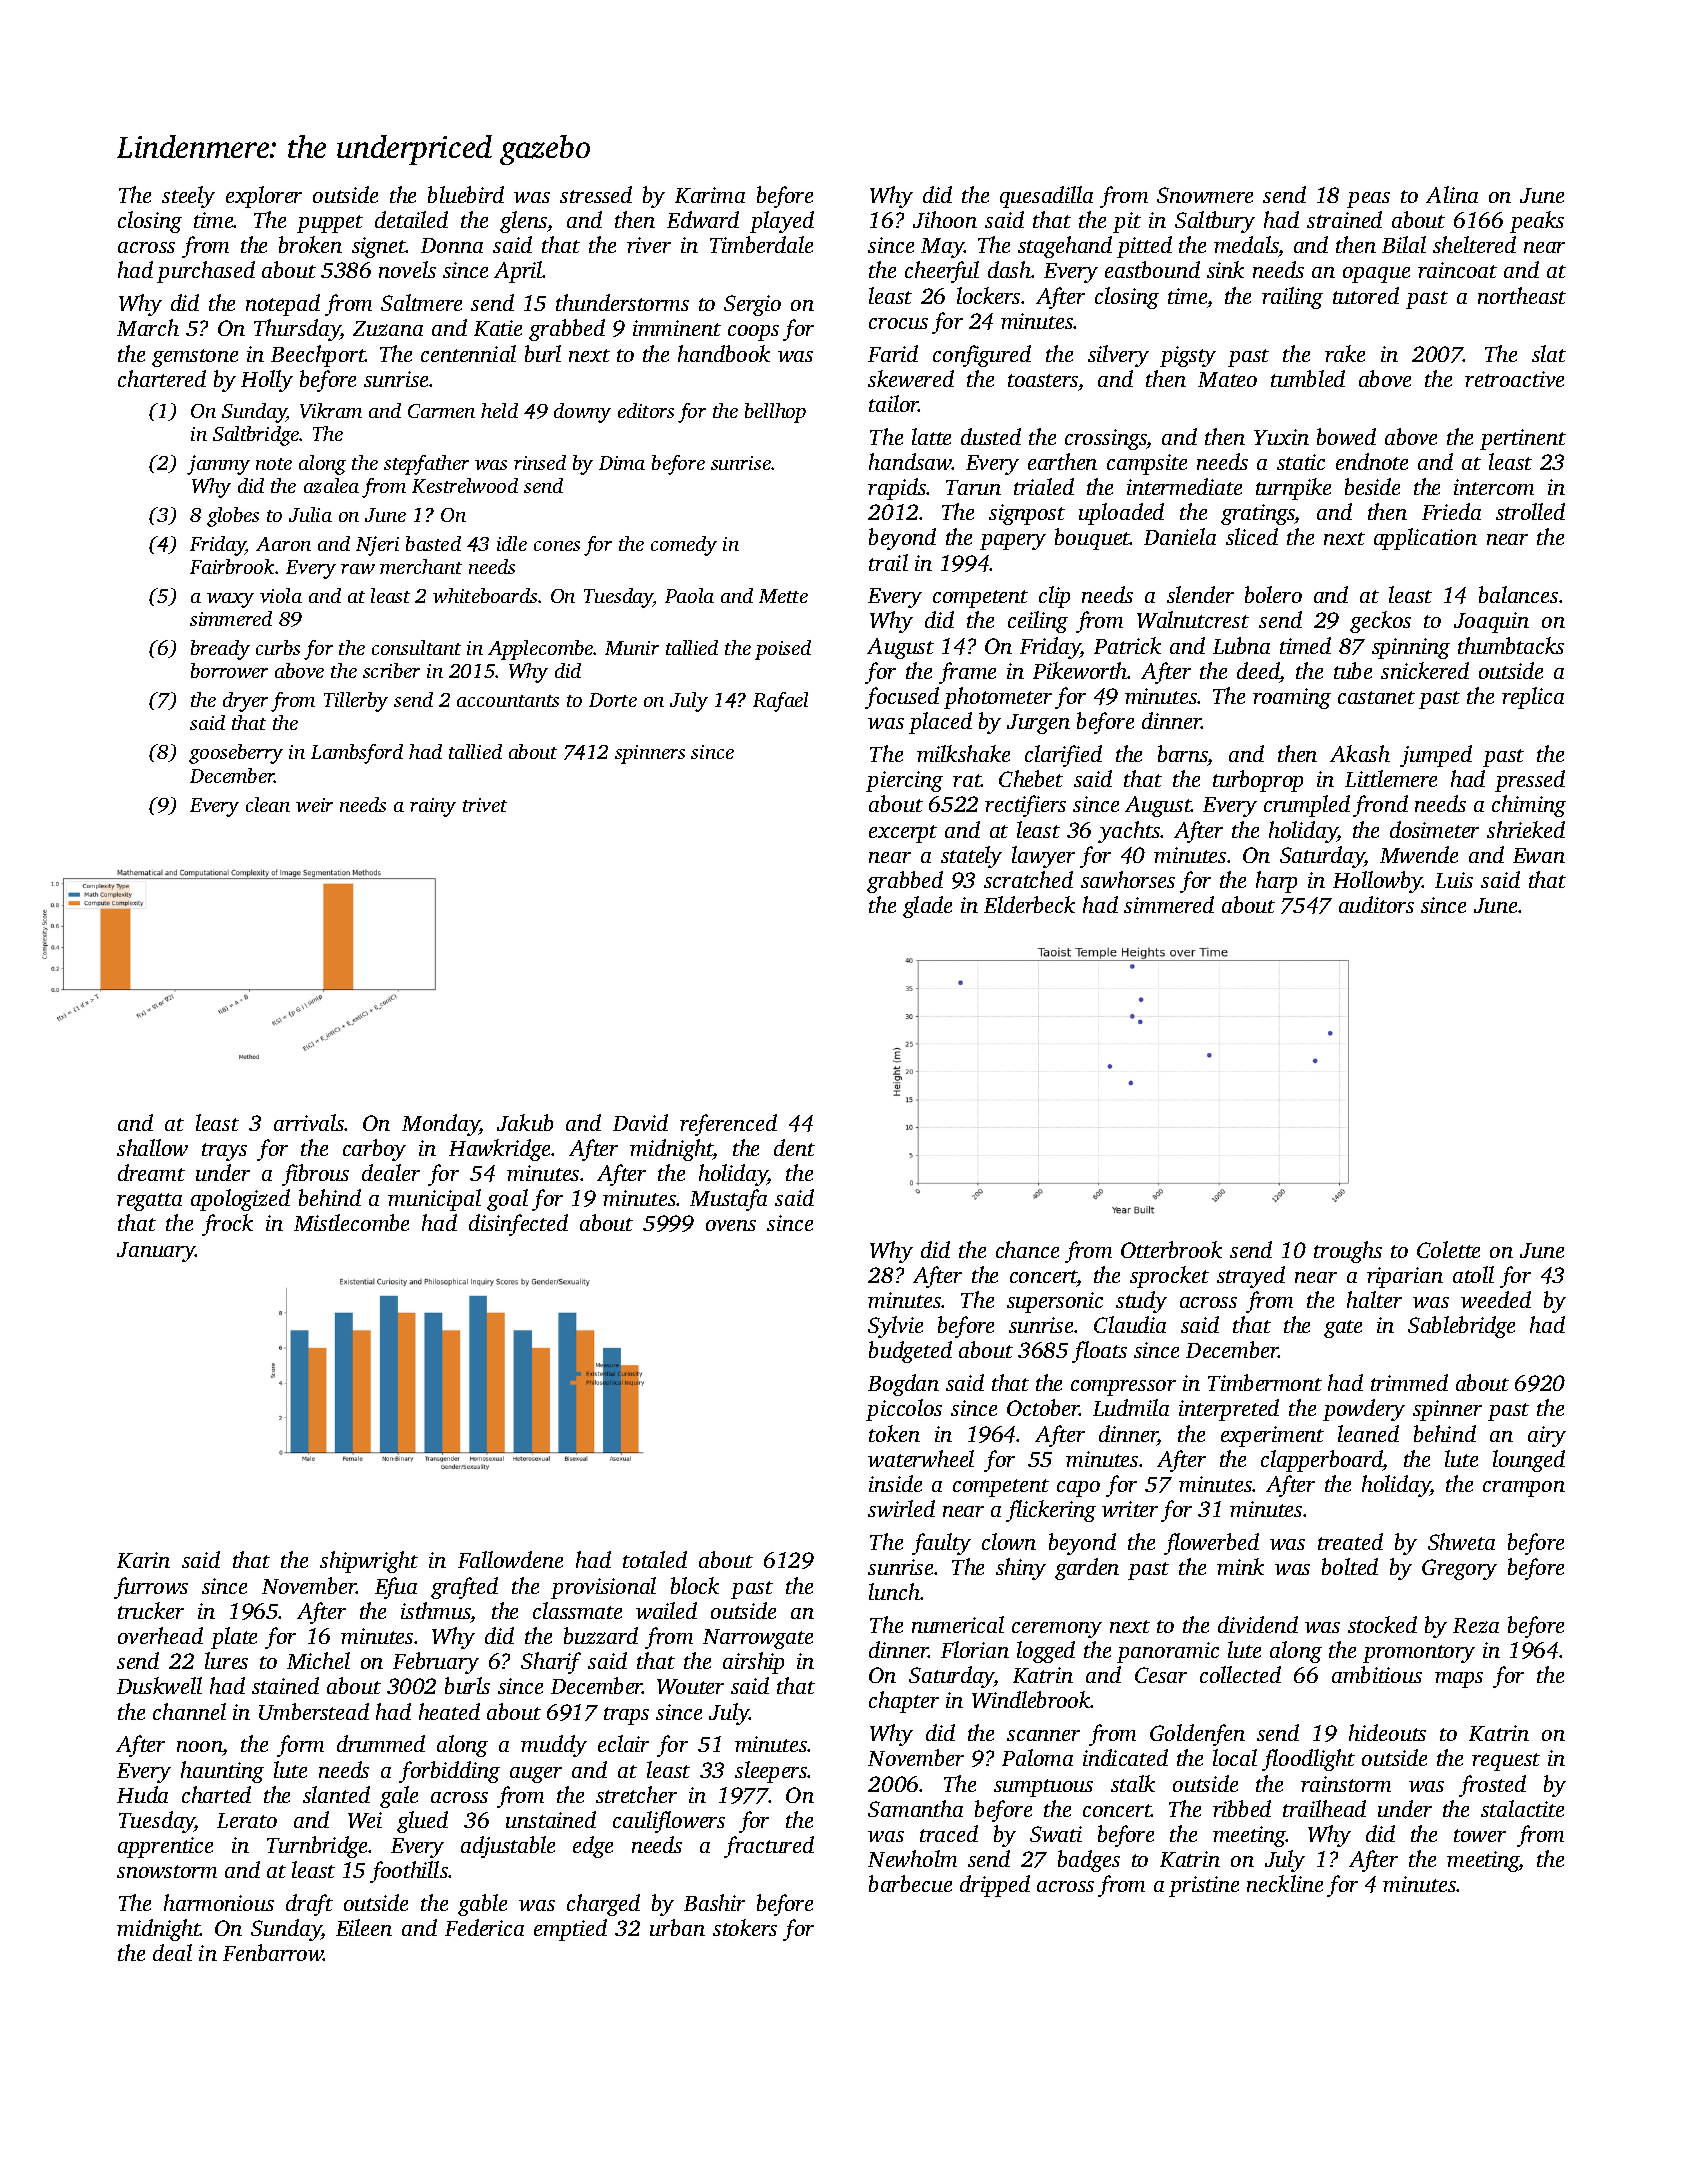 The image size is (1683, 2178). Describe the element at coordinates (268, 804) in the screenshot. I see `clean` at that location.
